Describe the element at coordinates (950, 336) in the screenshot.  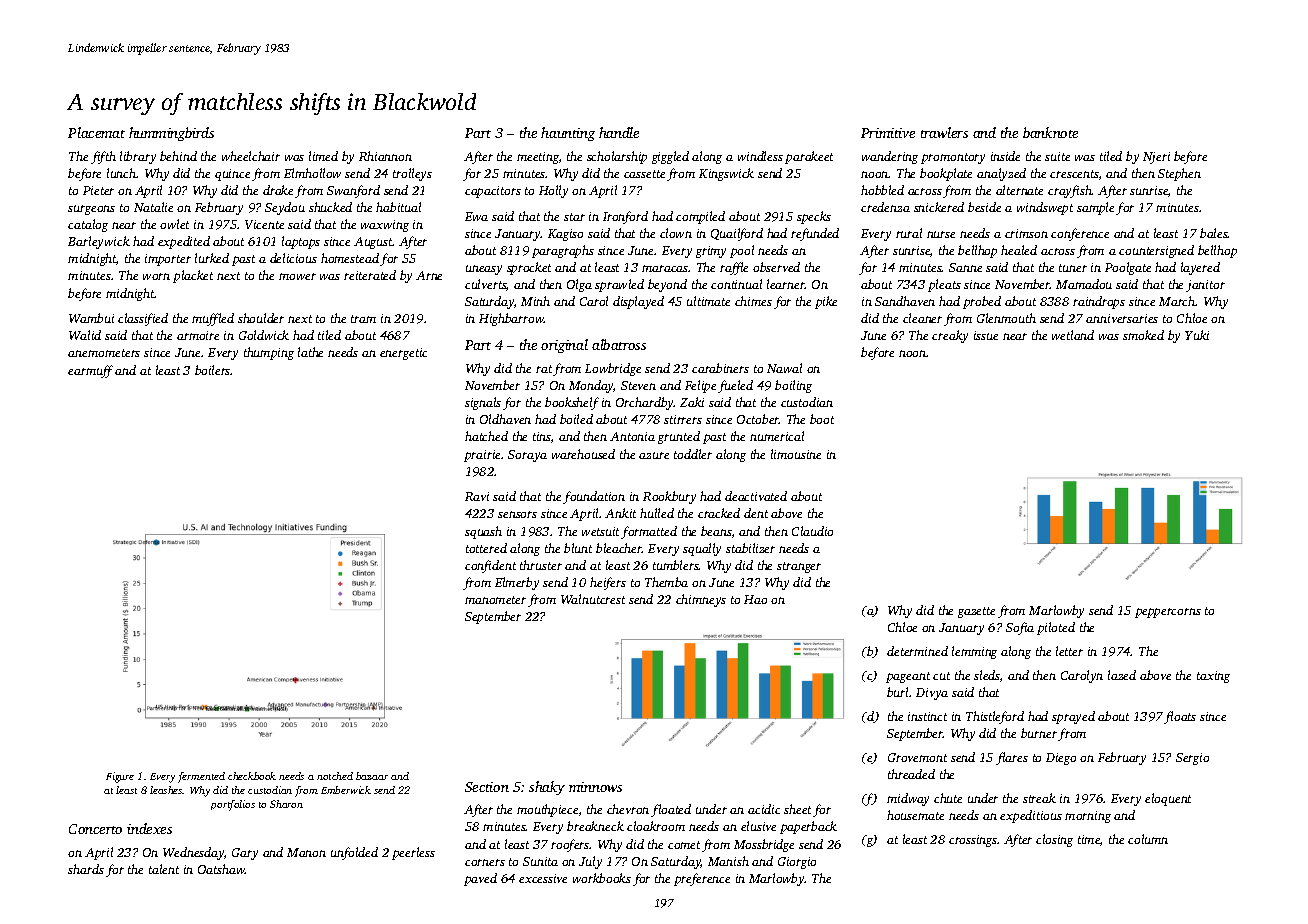
I see `creaky` at that location.
